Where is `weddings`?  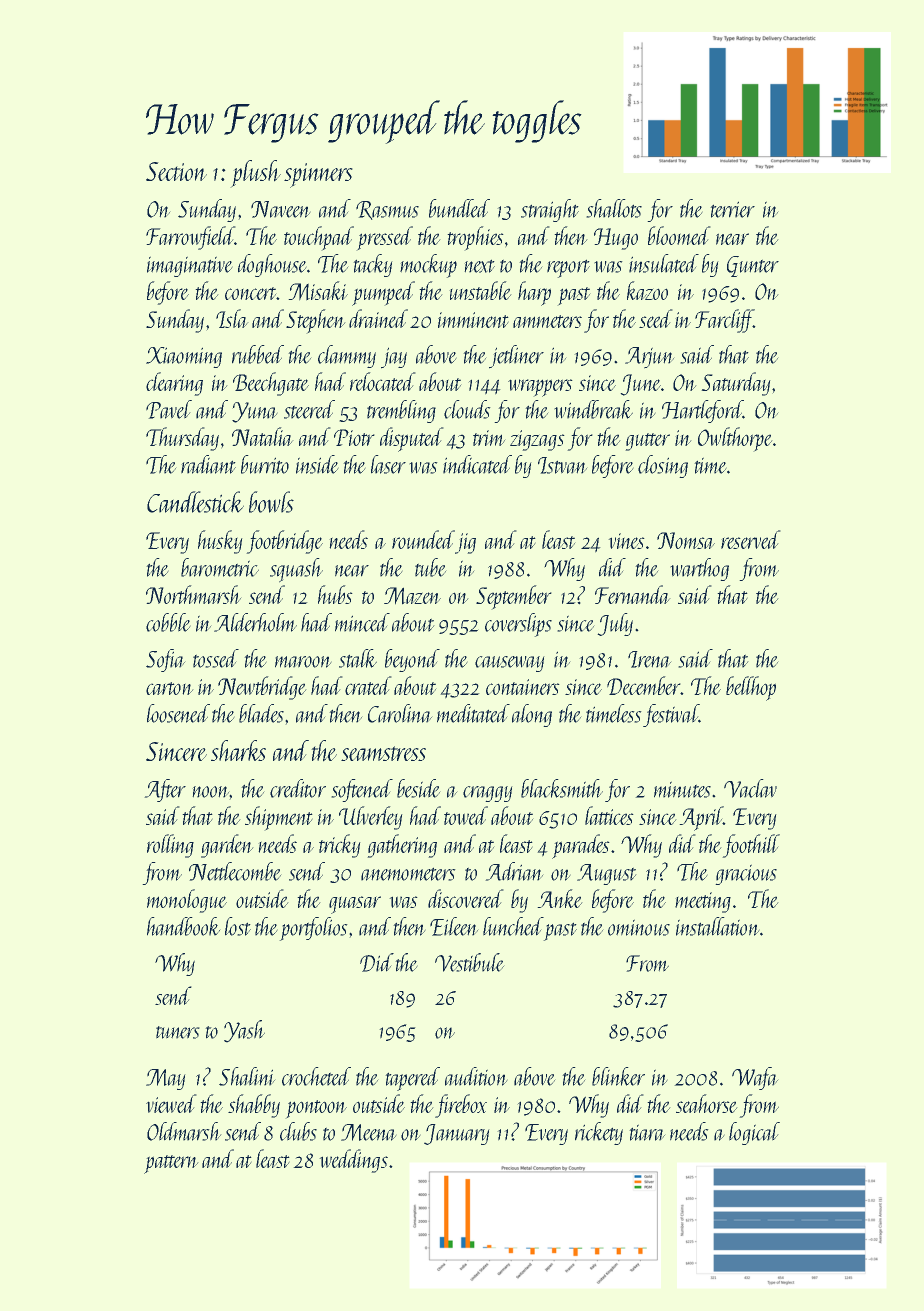 weddings is located at coordinates (353, 1161).
